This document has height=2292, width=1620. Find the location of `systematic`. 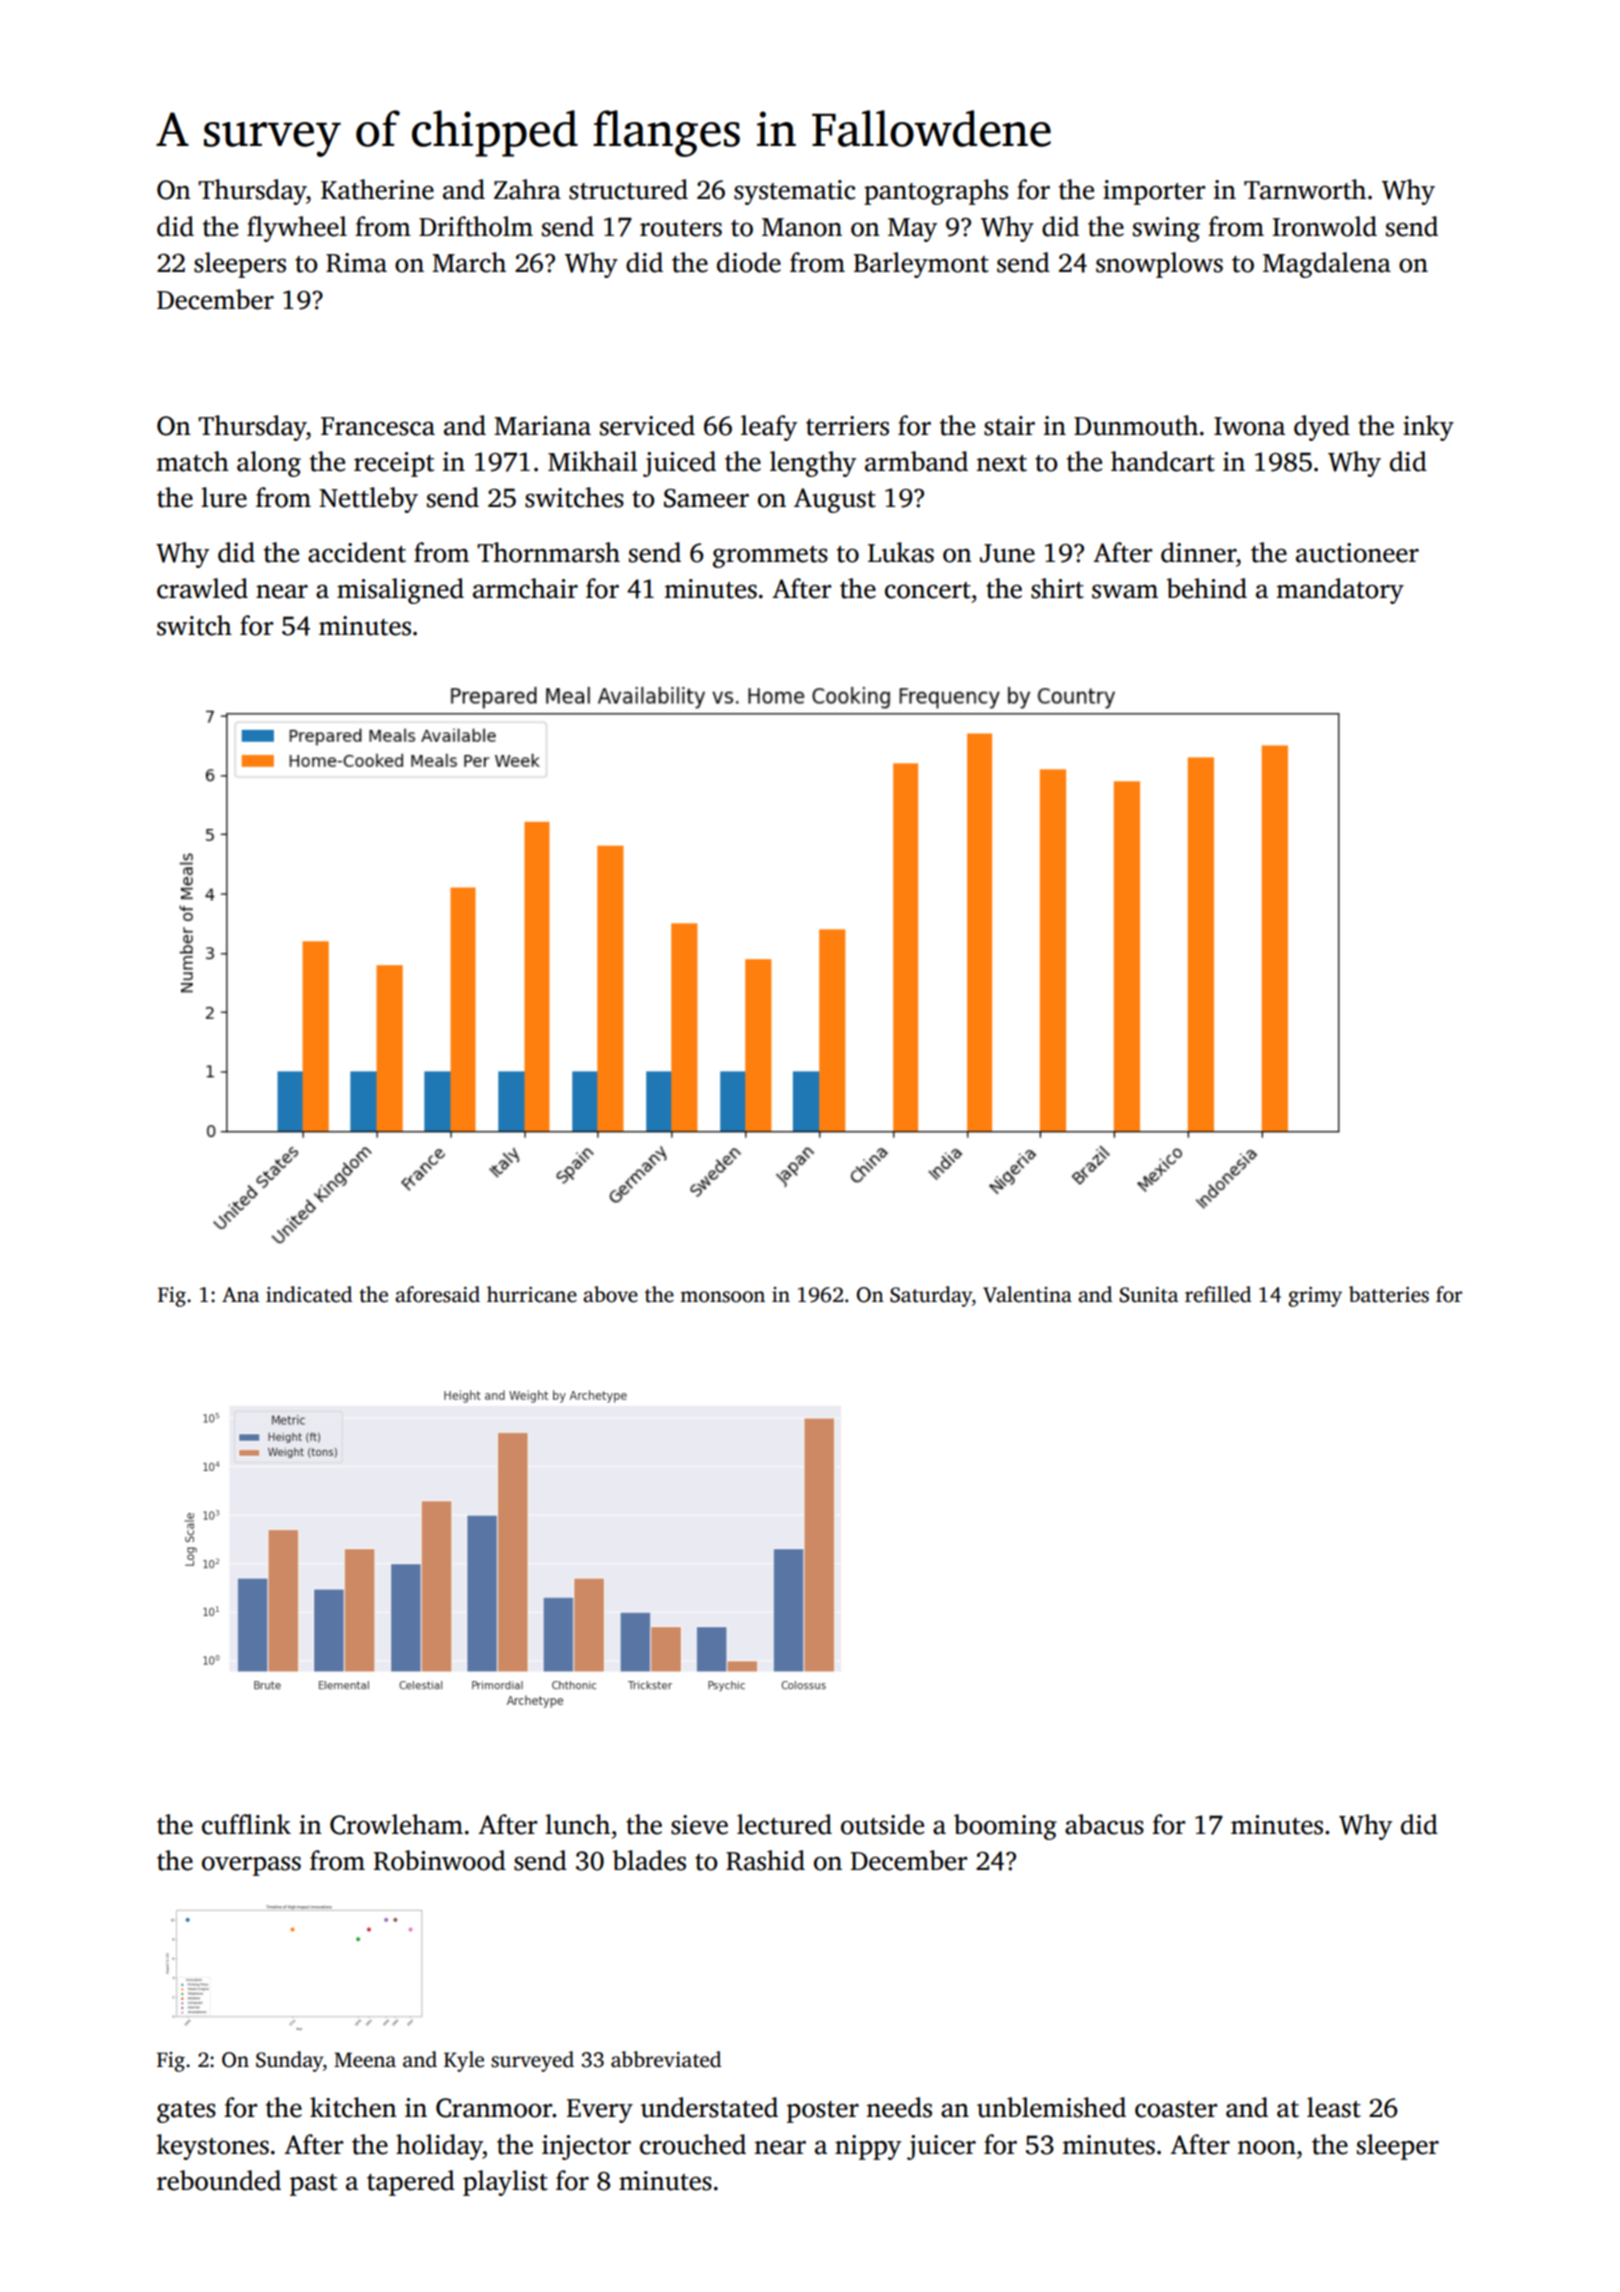

systematic is located at coordinates (794, 192).
